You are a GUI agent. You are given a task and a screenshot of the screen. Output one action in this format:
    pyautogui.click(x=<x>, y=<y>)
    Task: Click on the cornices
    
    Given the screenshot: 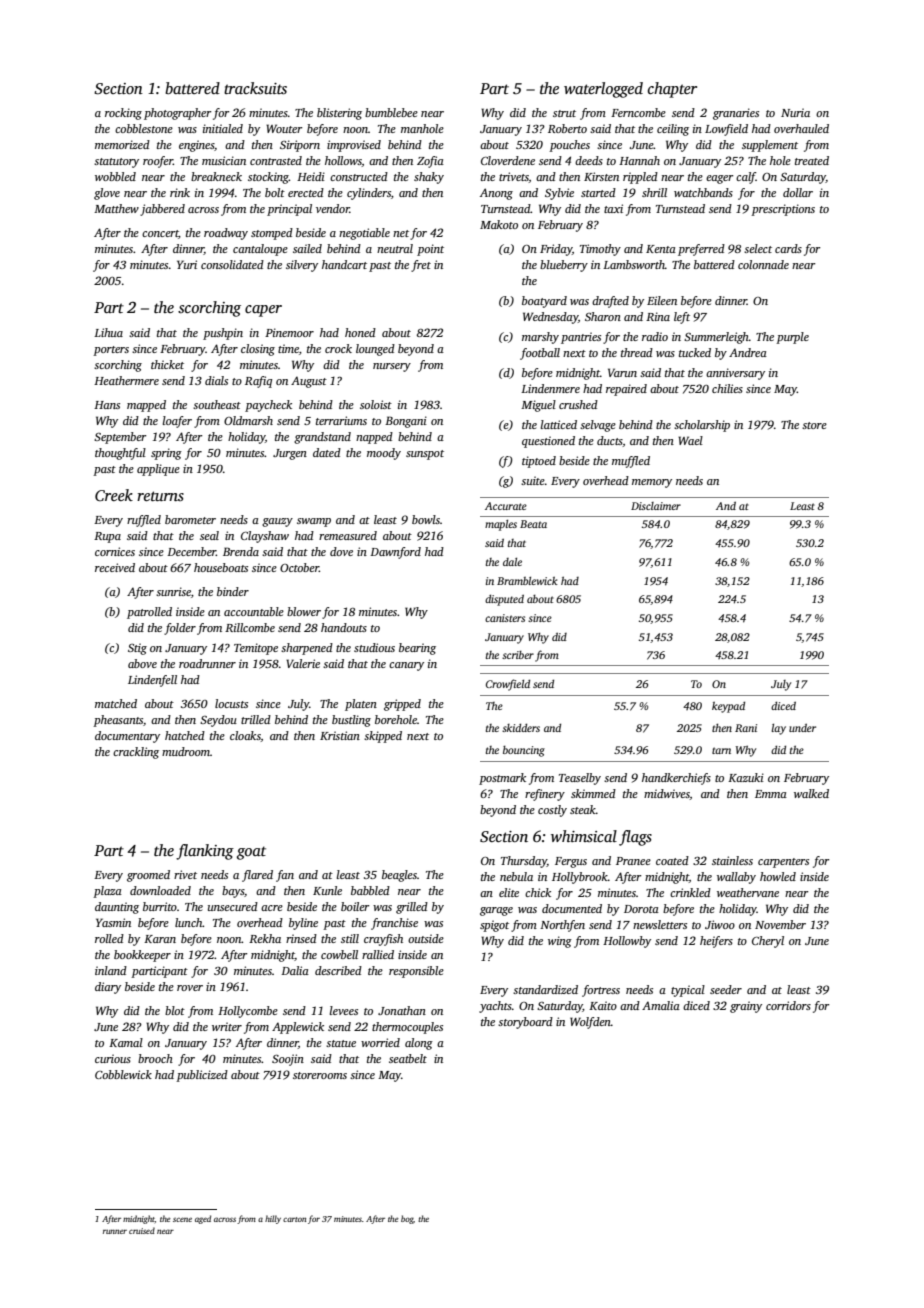 What is the action you would take?
    pyautogui.click(x=115, y=551)
